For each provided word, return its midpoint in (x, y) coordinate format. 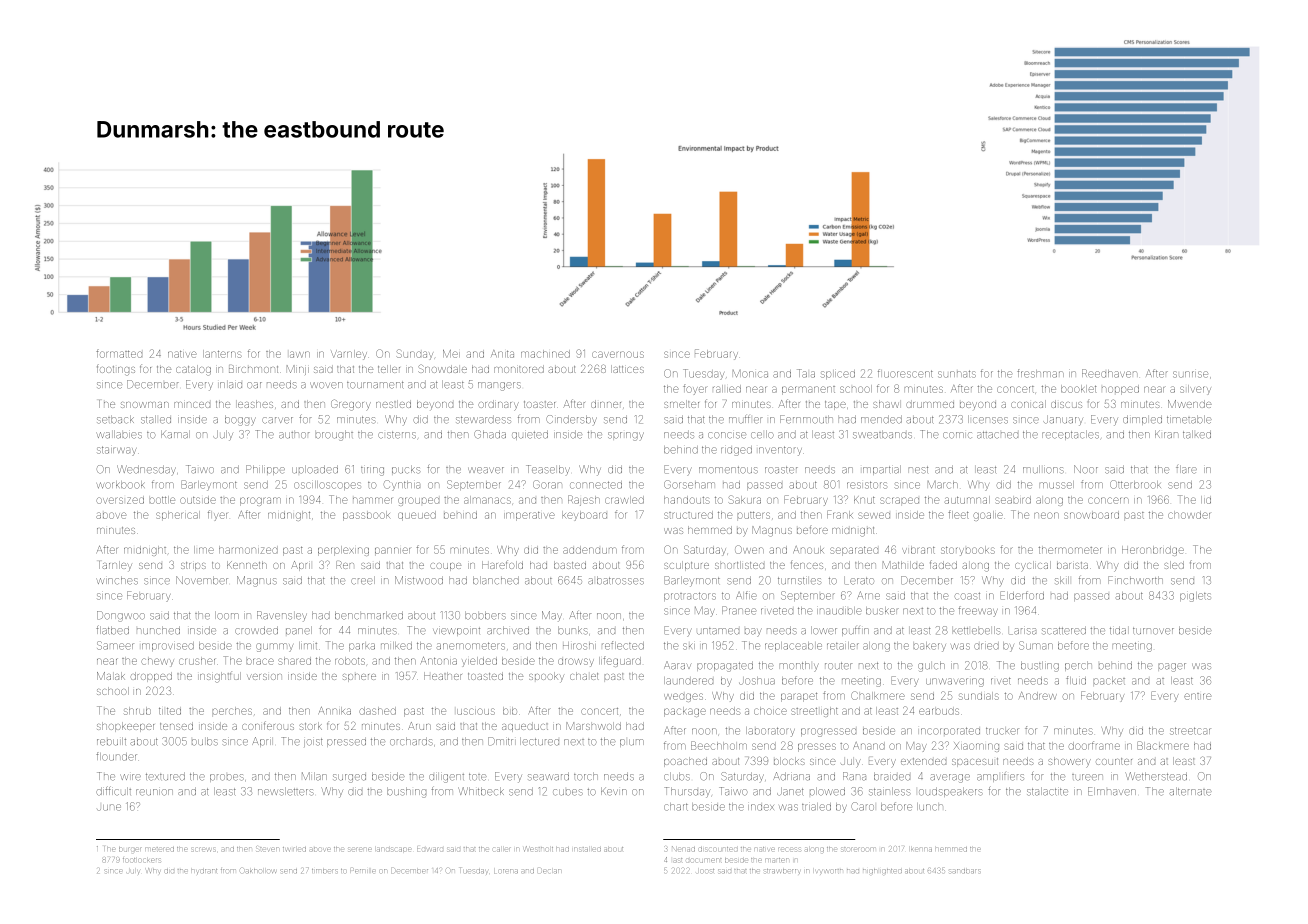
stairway (116, 451)
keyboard (584, 516)
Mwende (1190, 404)
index (761, 807)
